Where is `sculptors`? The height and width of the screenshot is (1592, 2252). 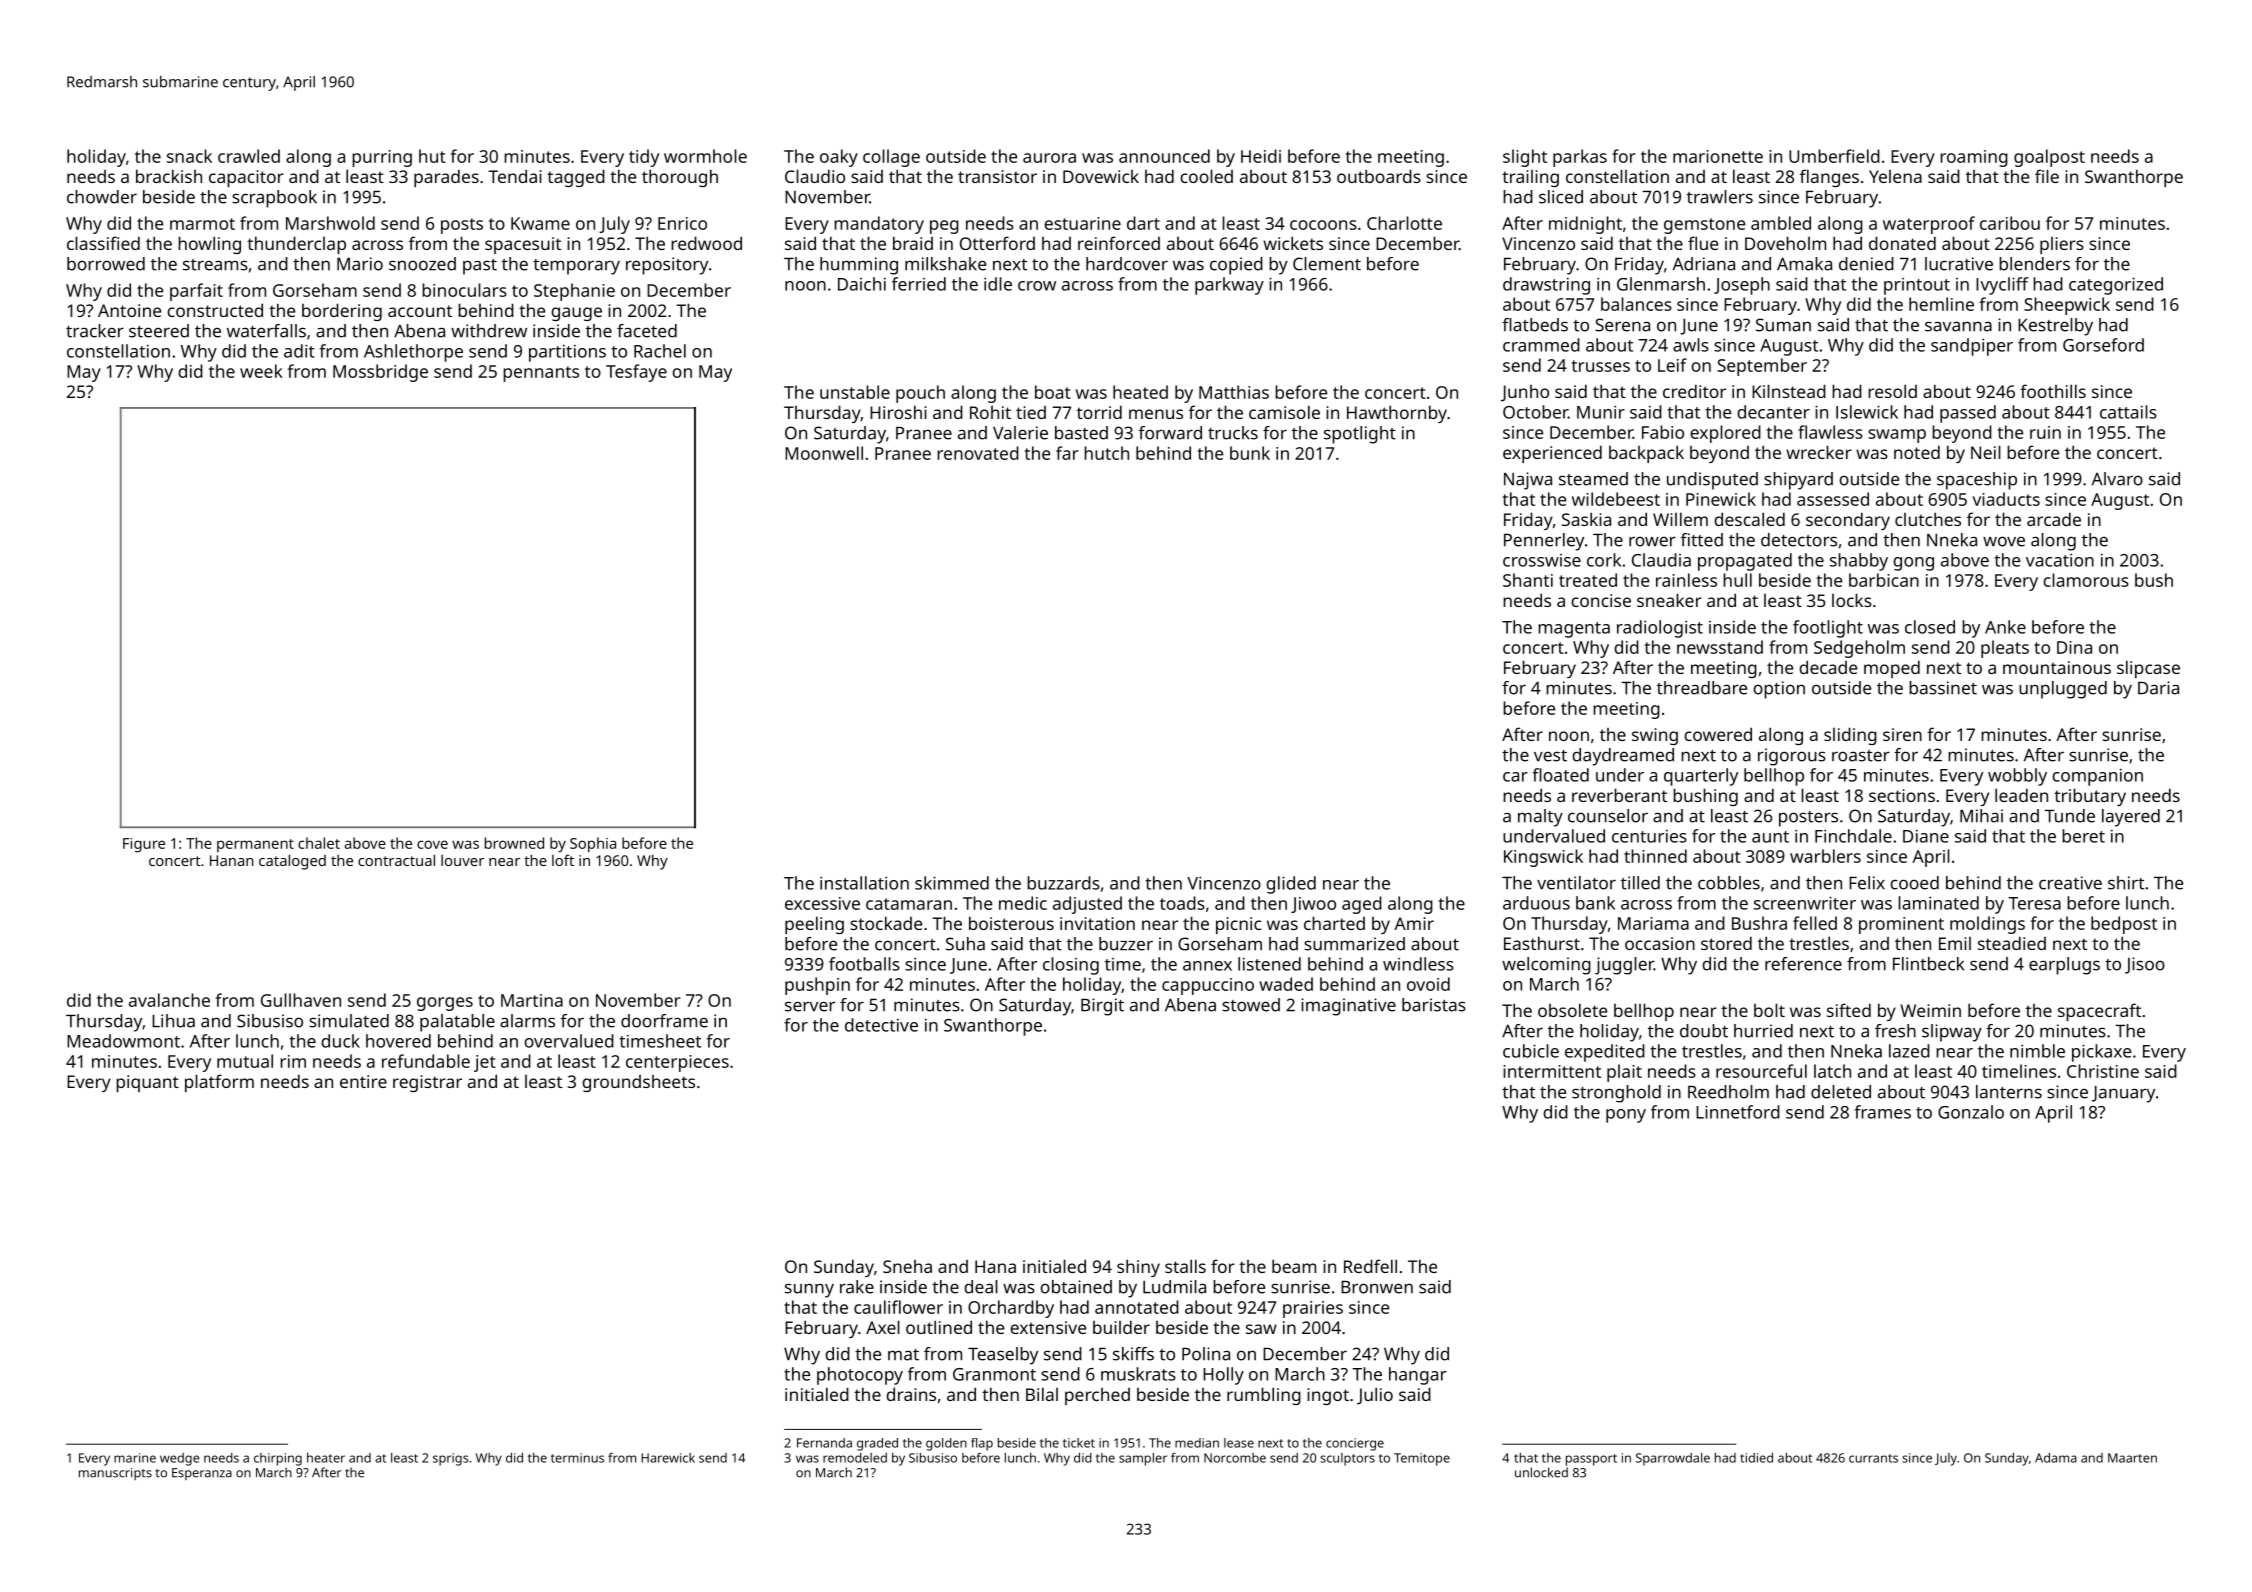 sculptors is located at coordinates (1347, 1459).
